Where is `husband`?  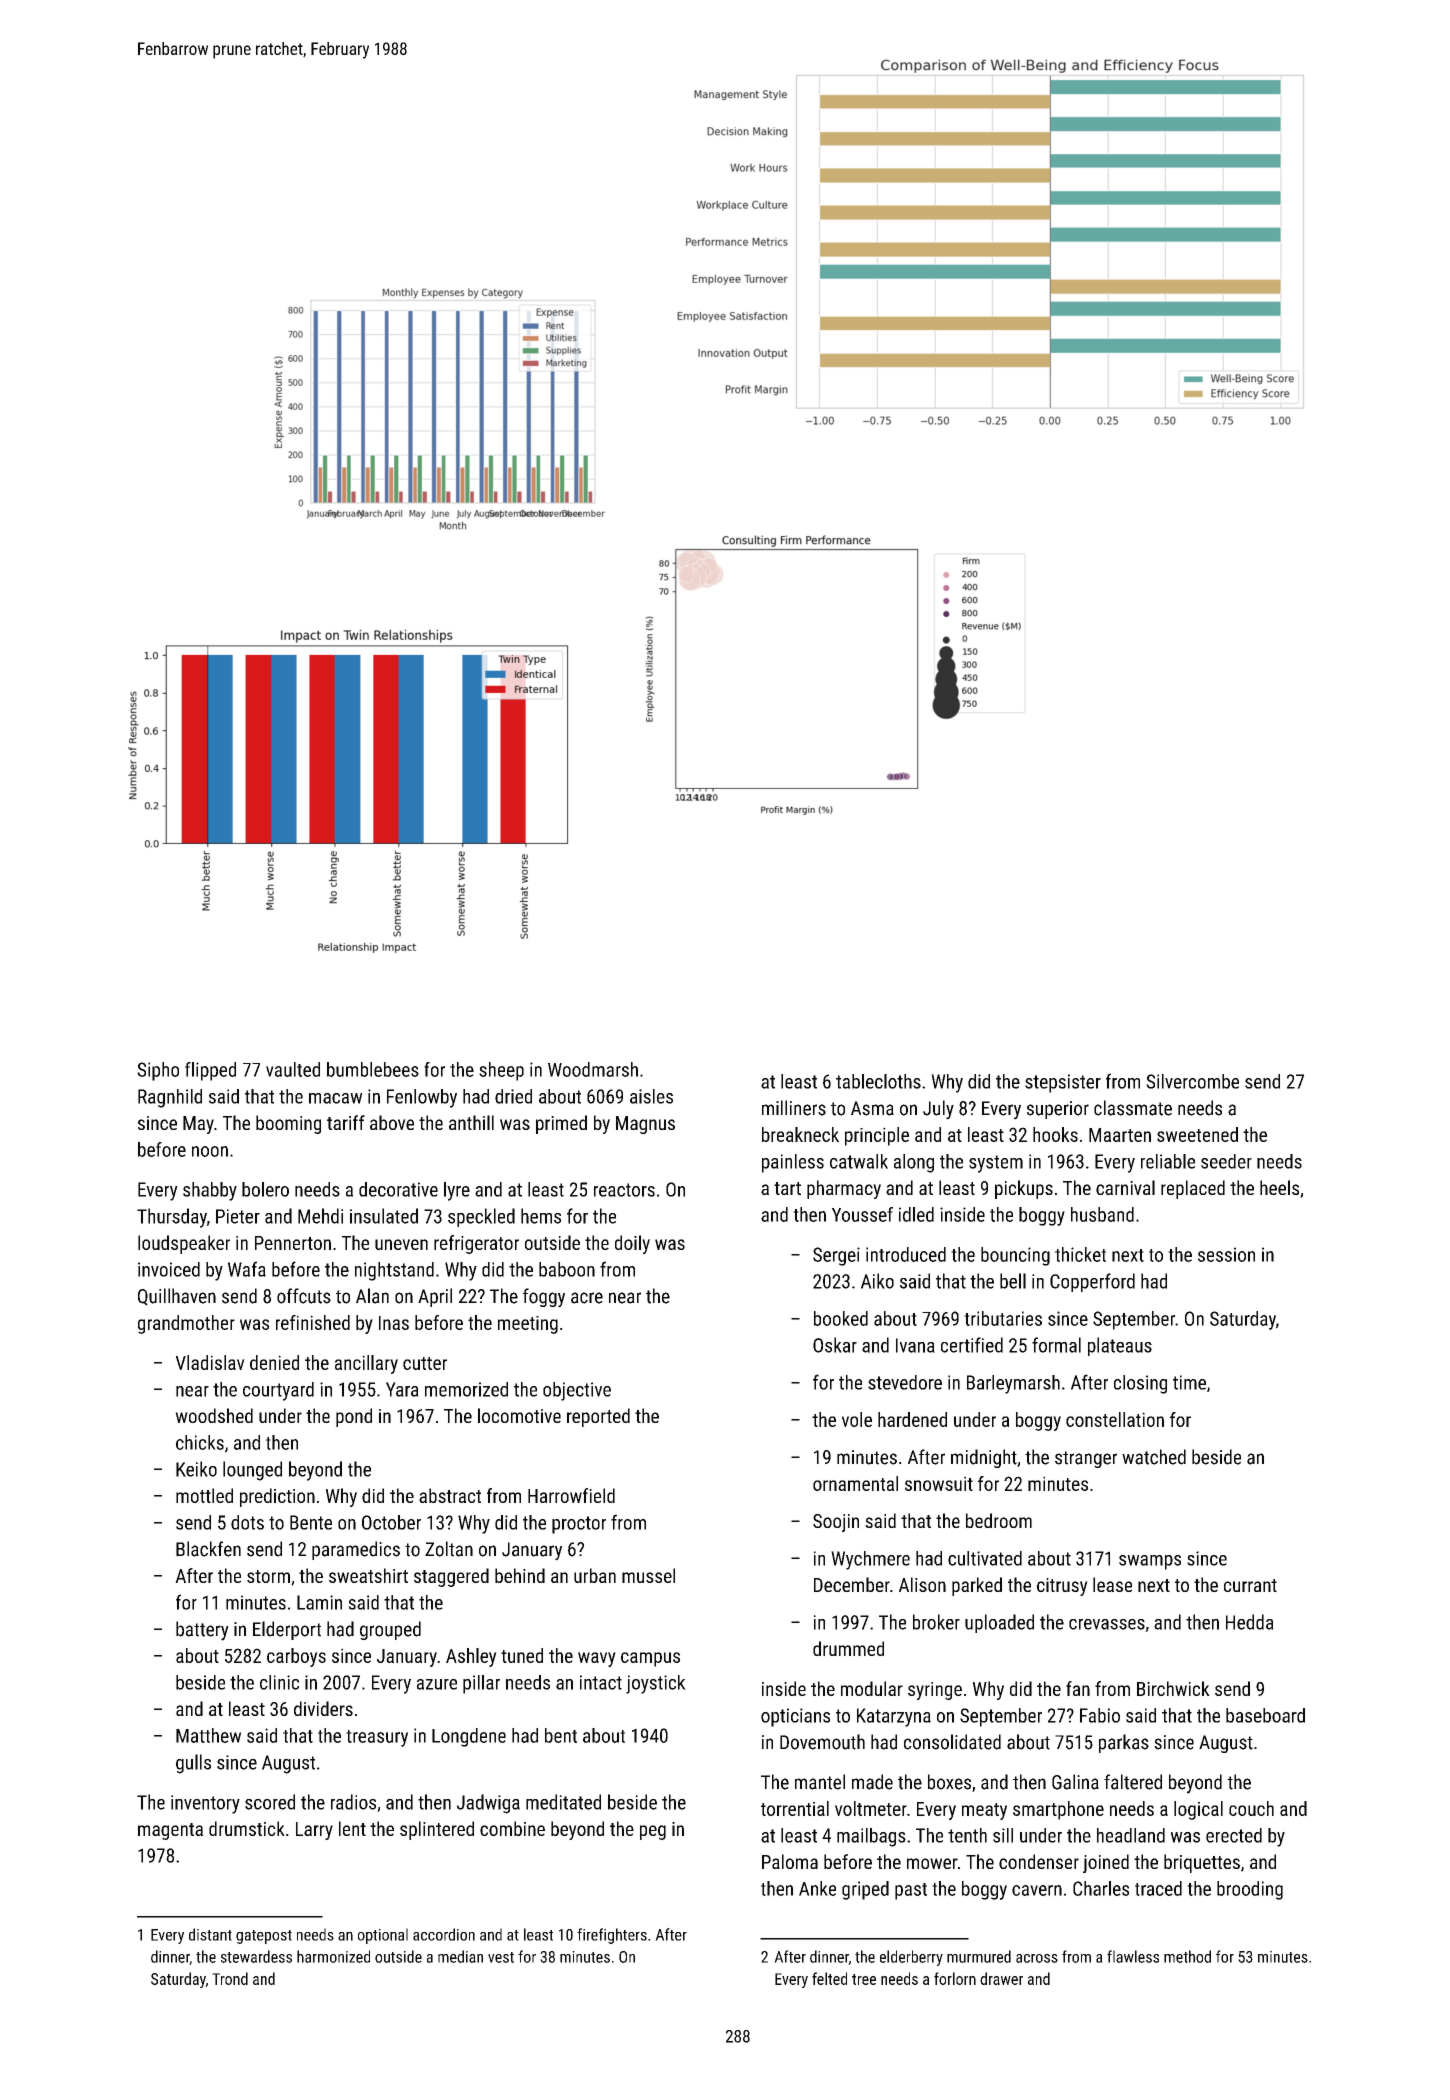
husband is located at coordinates (1102, 1214).
